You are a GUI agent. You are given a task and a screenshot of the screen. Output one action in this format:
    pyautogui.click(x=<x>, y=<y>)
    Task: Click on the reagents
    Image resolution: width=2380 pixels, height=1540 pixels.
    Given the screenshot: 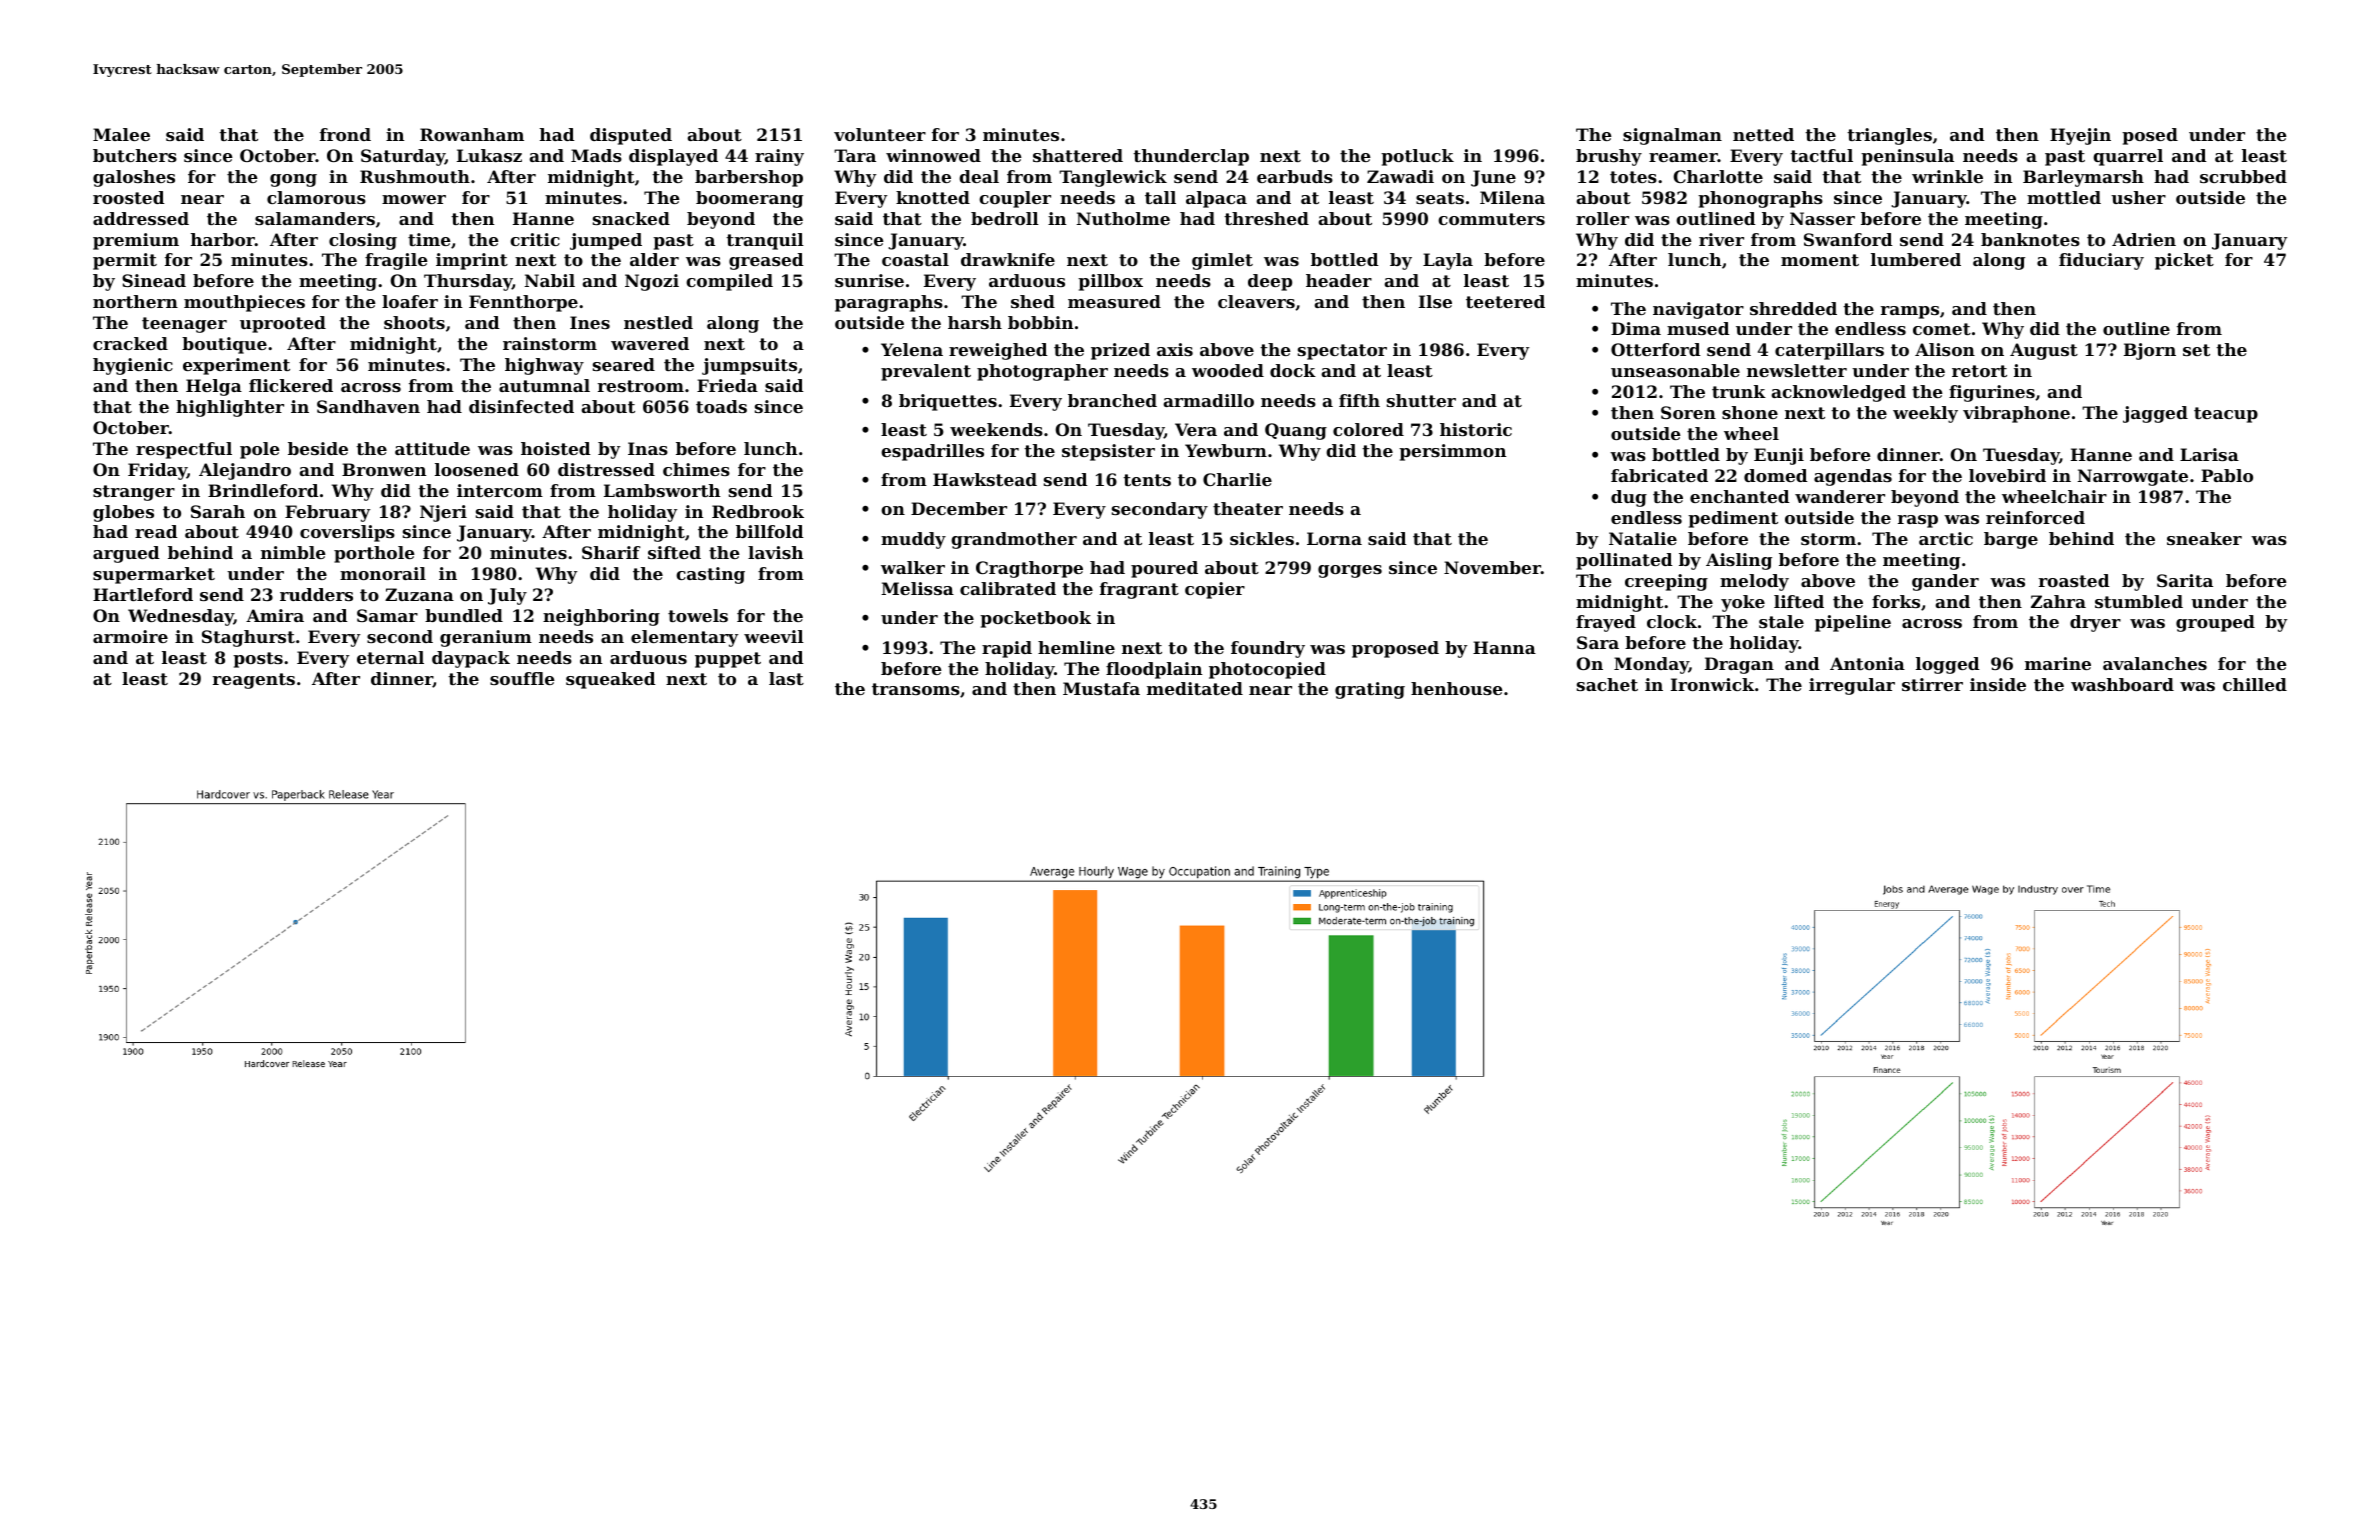 What is the action you would take?
    pyautogui.click(x=254, y=681)
